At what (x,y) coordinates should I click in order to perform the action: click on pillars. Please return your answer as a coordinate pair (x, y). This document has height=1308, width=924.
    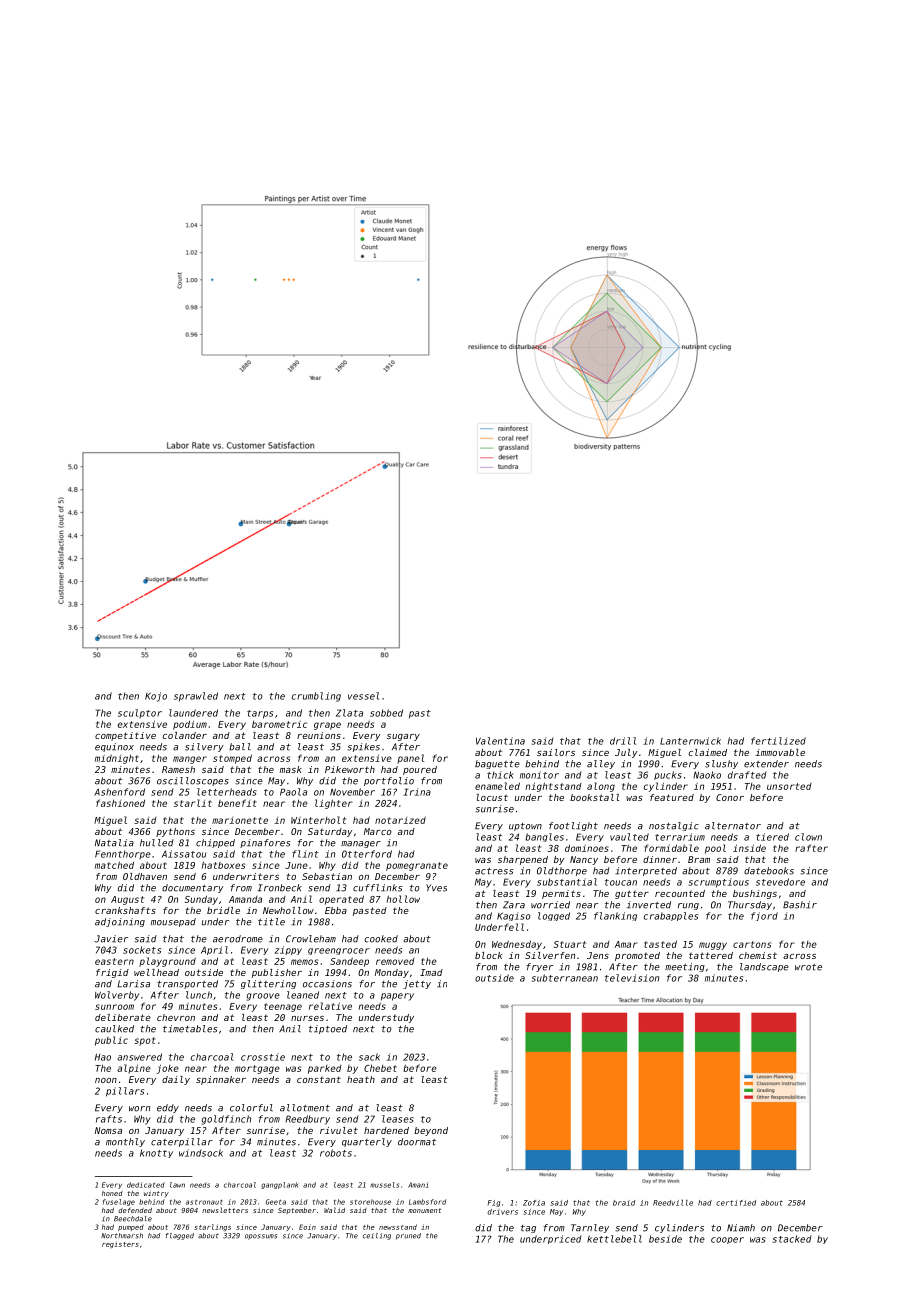
    Looking at the image, I should click on (125, 1092).
